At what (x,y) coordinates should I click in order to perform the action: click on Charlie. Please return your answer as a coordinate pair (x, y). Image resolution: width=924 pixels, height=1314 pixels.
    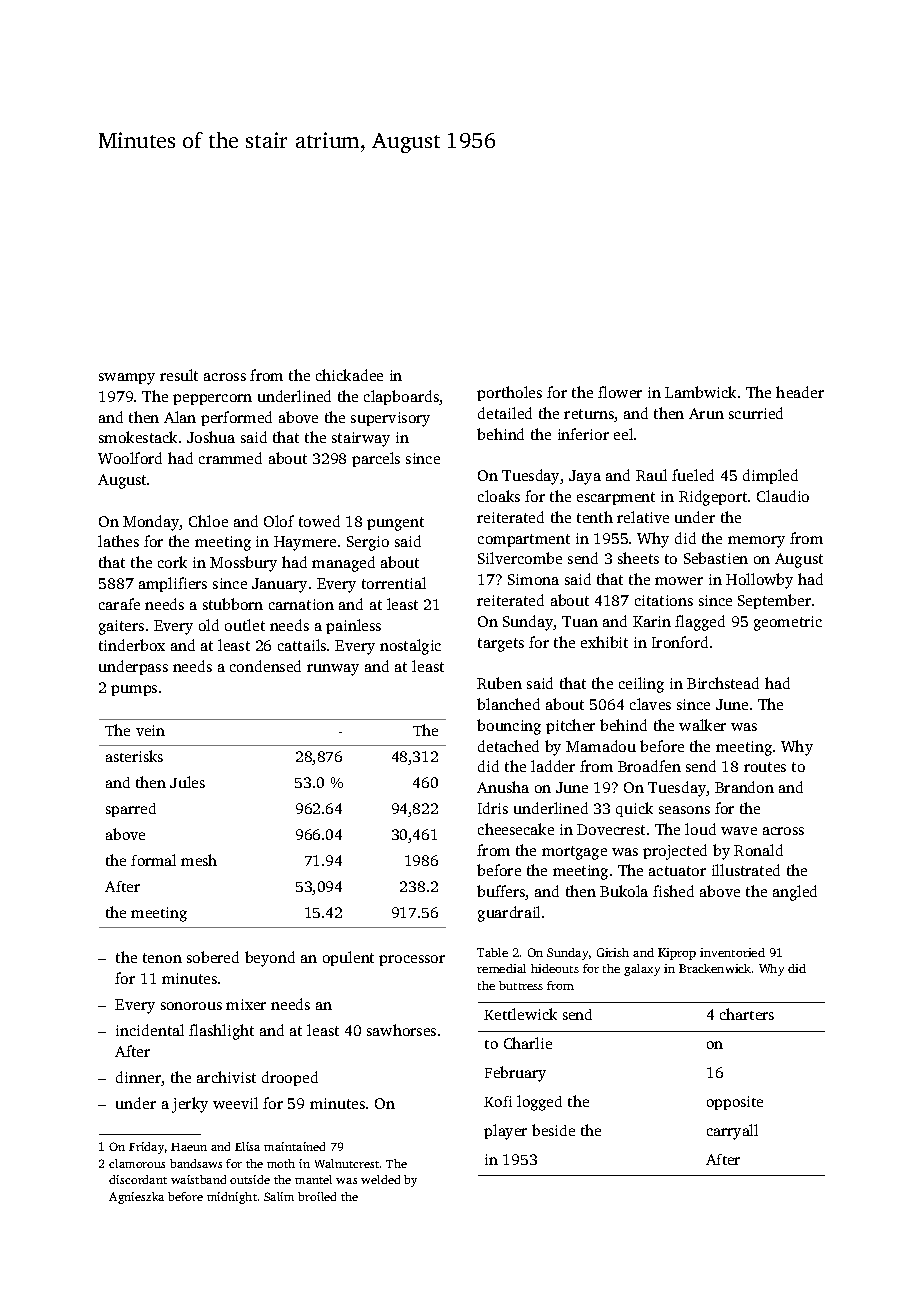
    Looking at the image, I should click on (528, 1043).
